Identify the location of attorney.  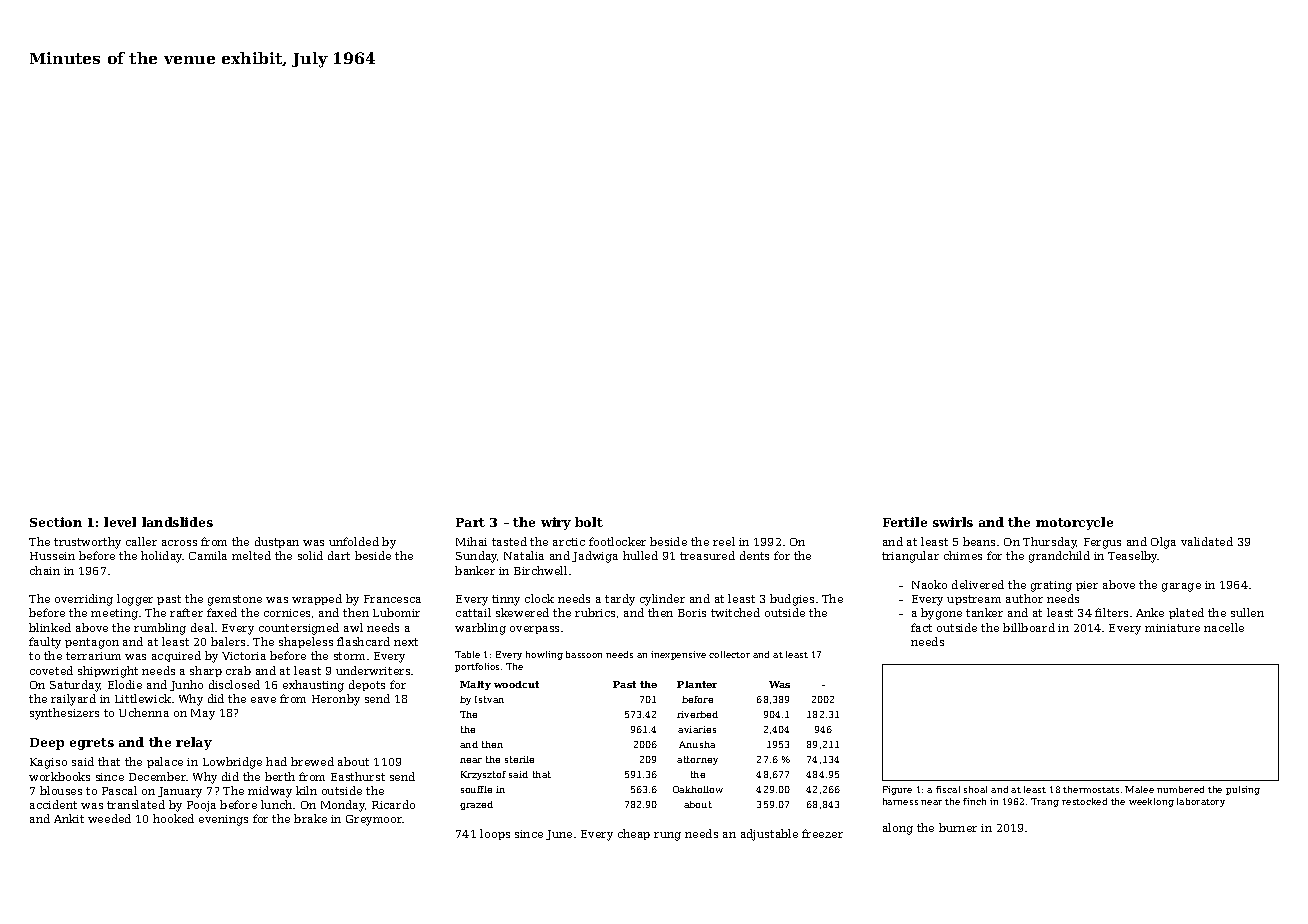
(697, 760).
